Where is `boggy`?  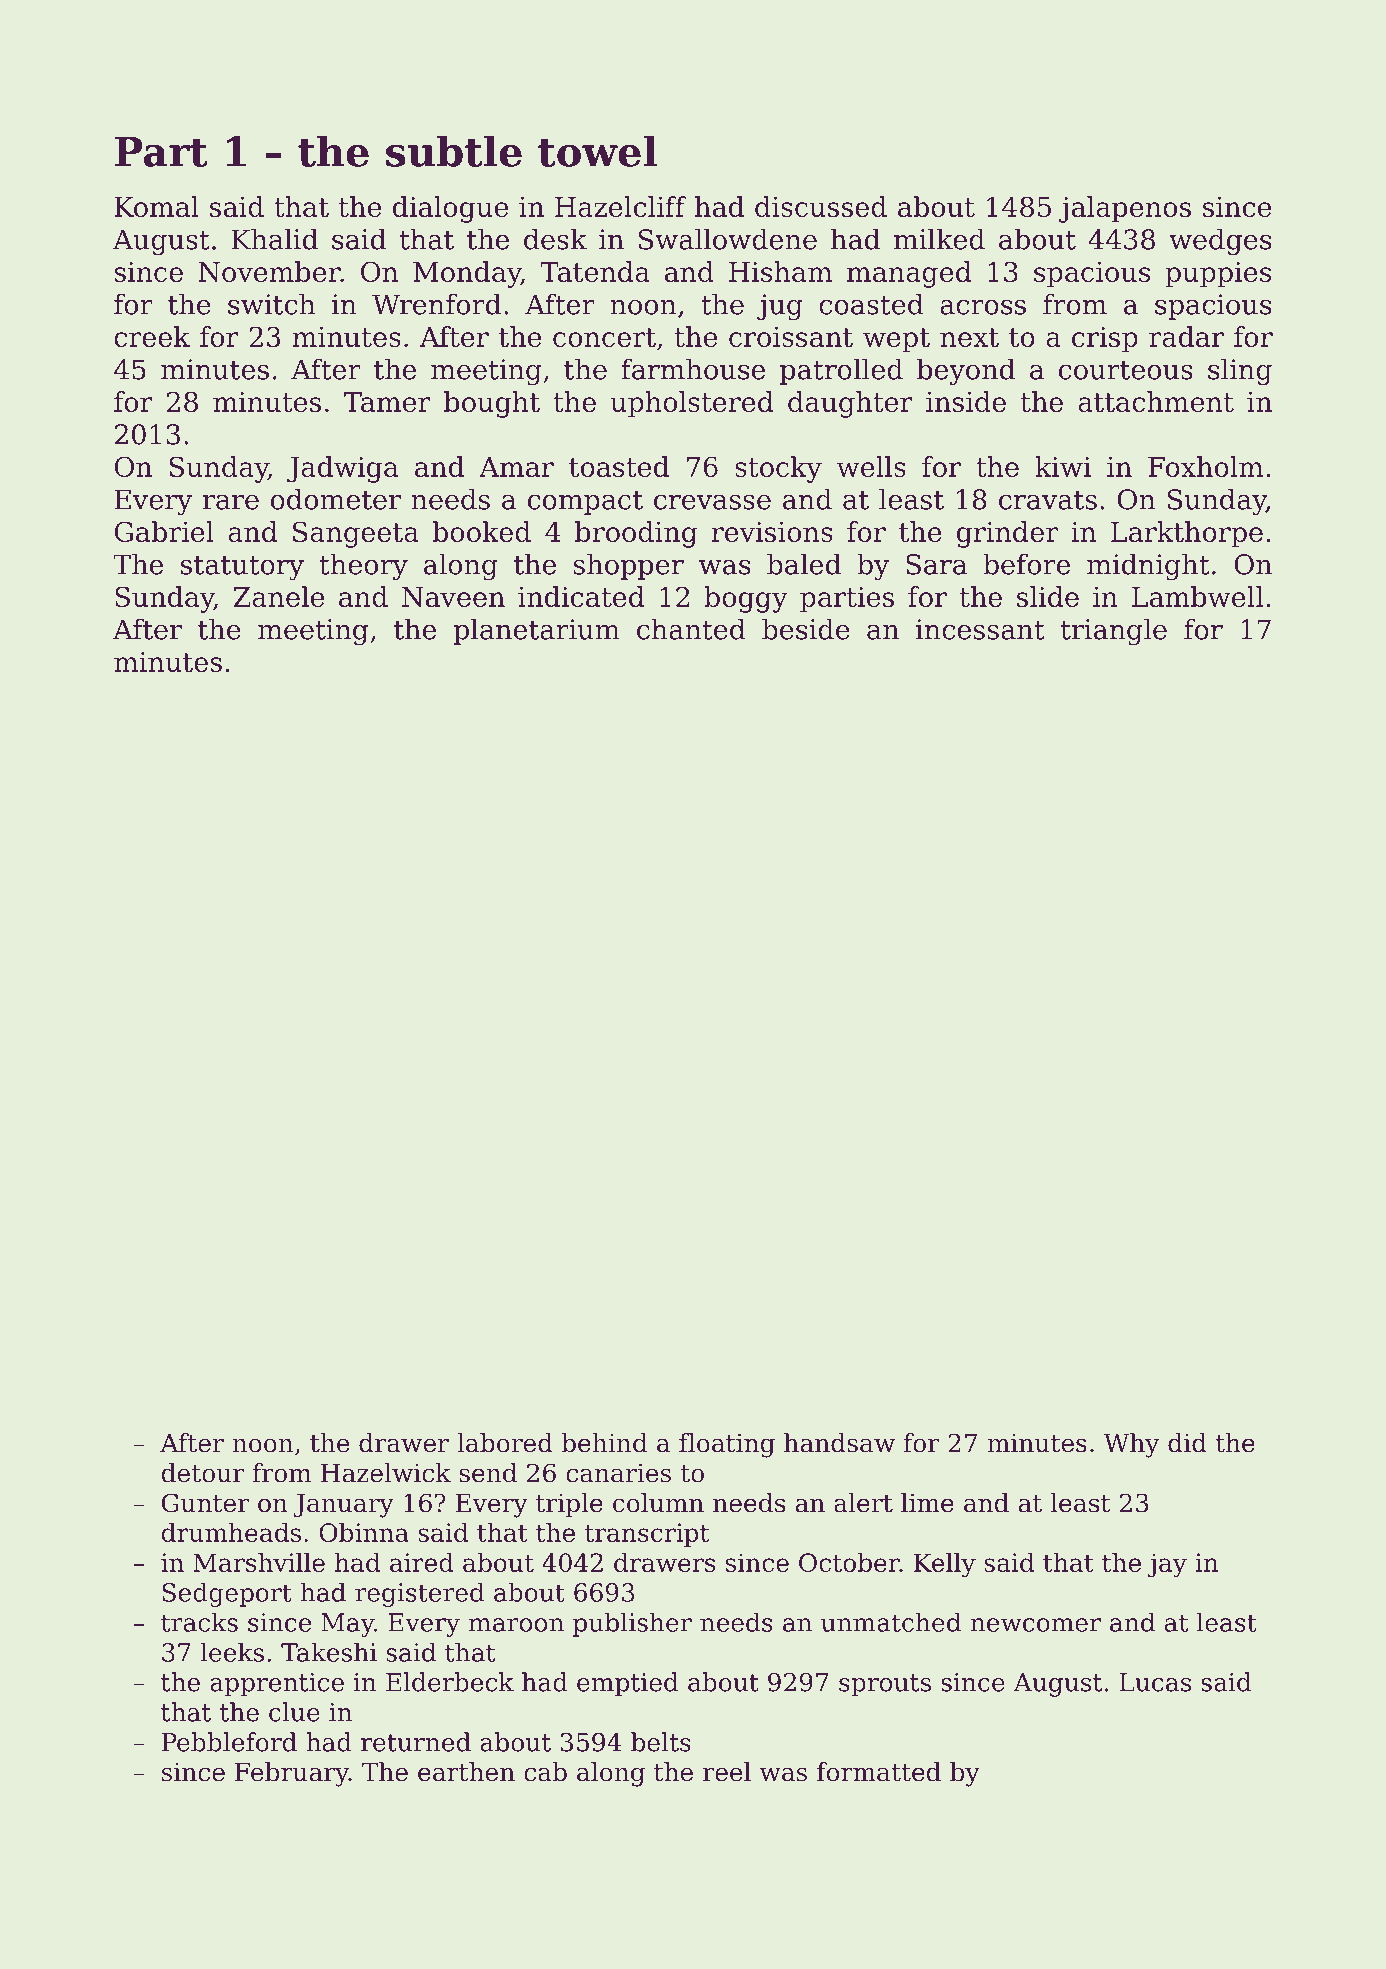
boggy is located at coordinates (746, 599).
